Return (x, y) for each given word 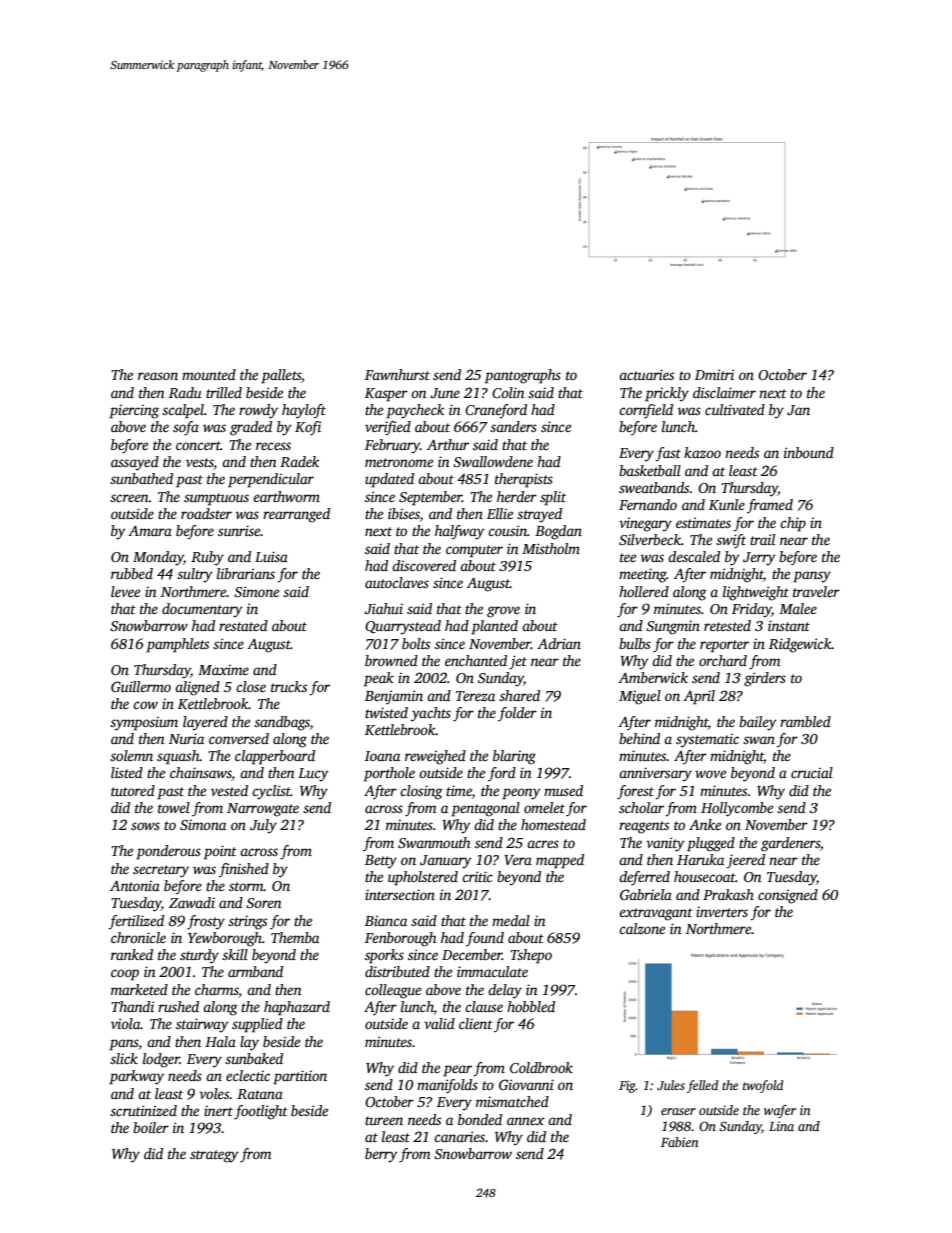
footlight (261, 1112)
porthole (389, 774)
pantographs (523, 376)
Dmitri (714, 374)
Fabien (680, 1142)
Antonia (135, 885)
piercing (134, 411)
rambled (805, 721)
